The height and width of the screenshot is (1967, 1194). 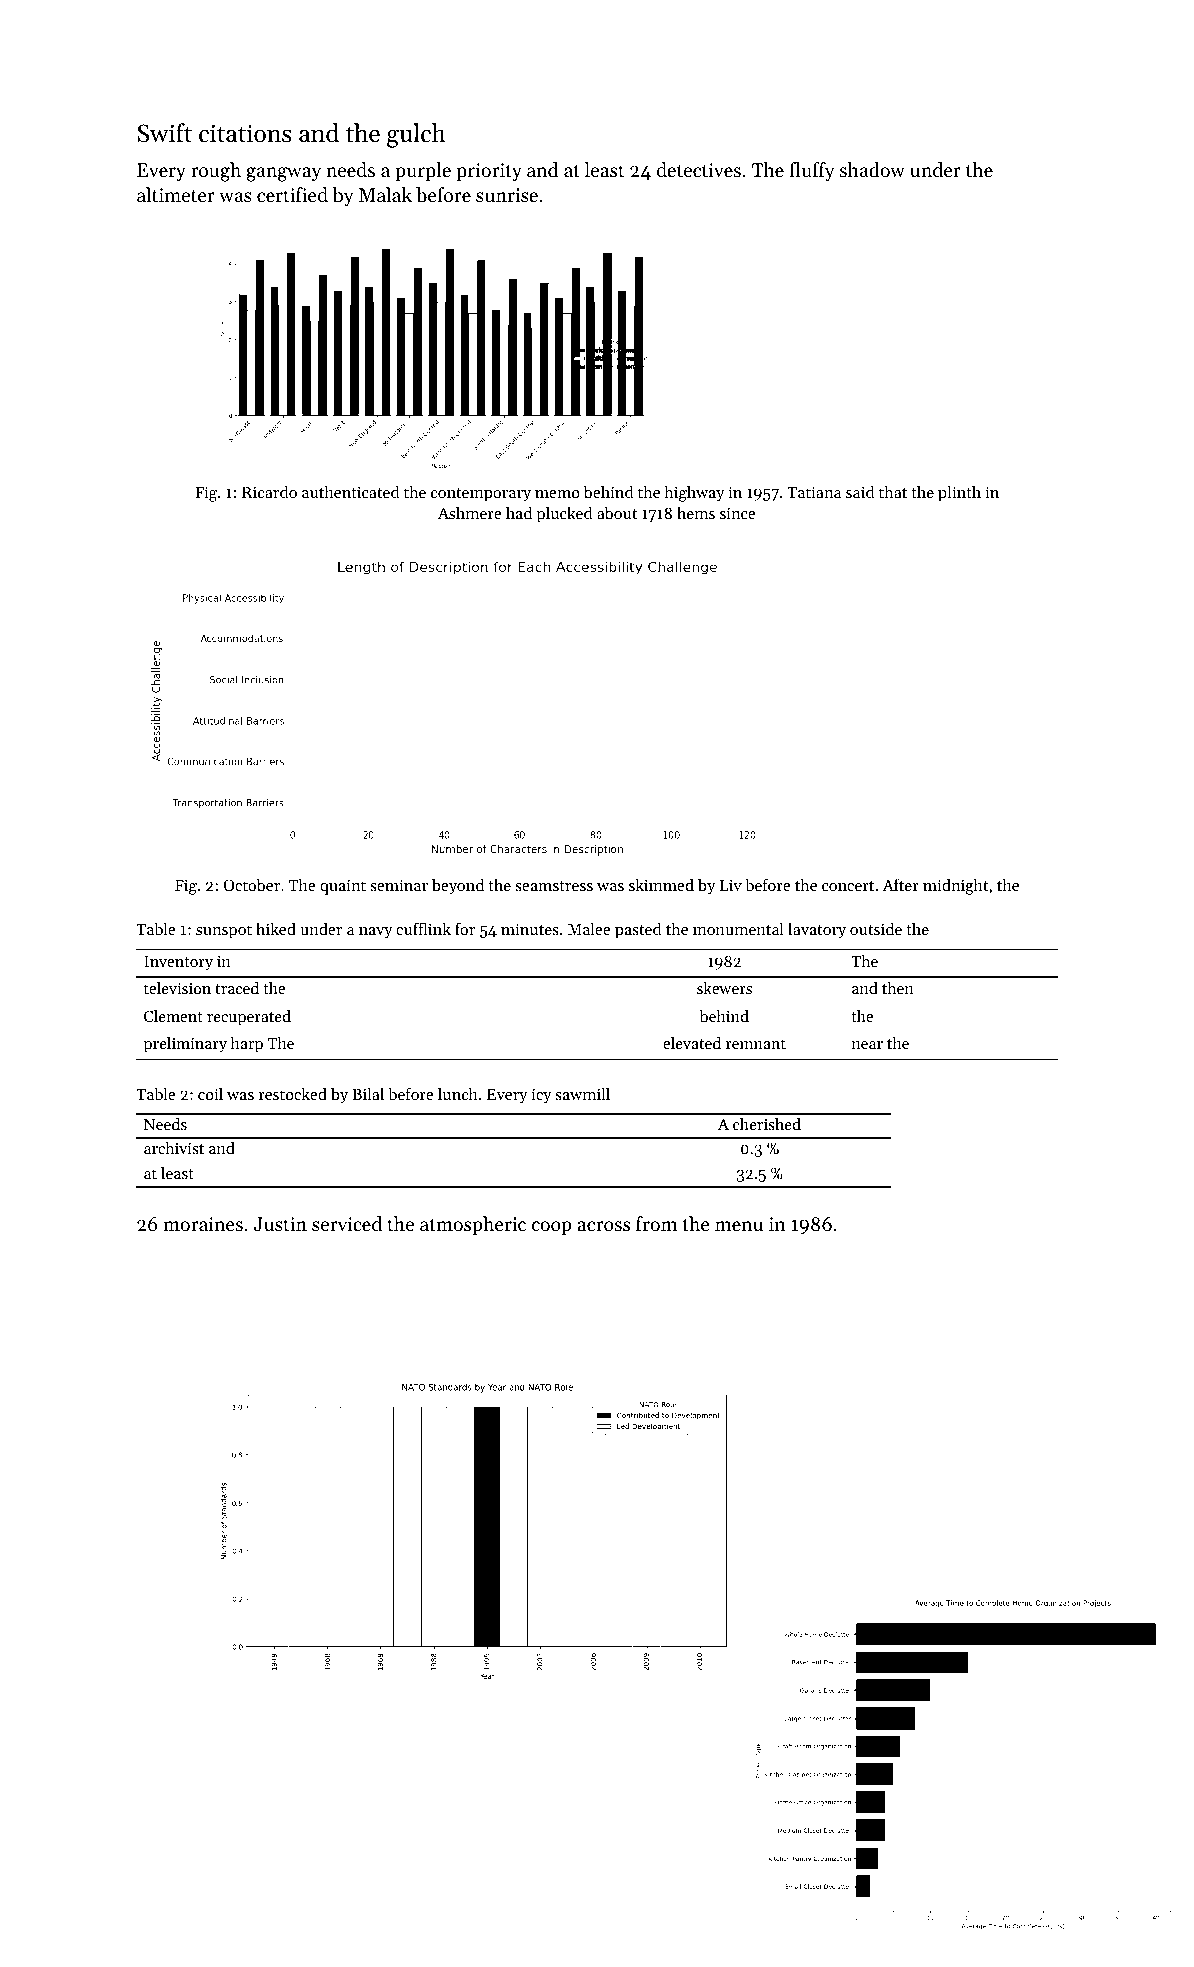 What do you see at coordinates (565, 514) in the screenshot?
I see `plucked` at bounding box center [565, 514].
